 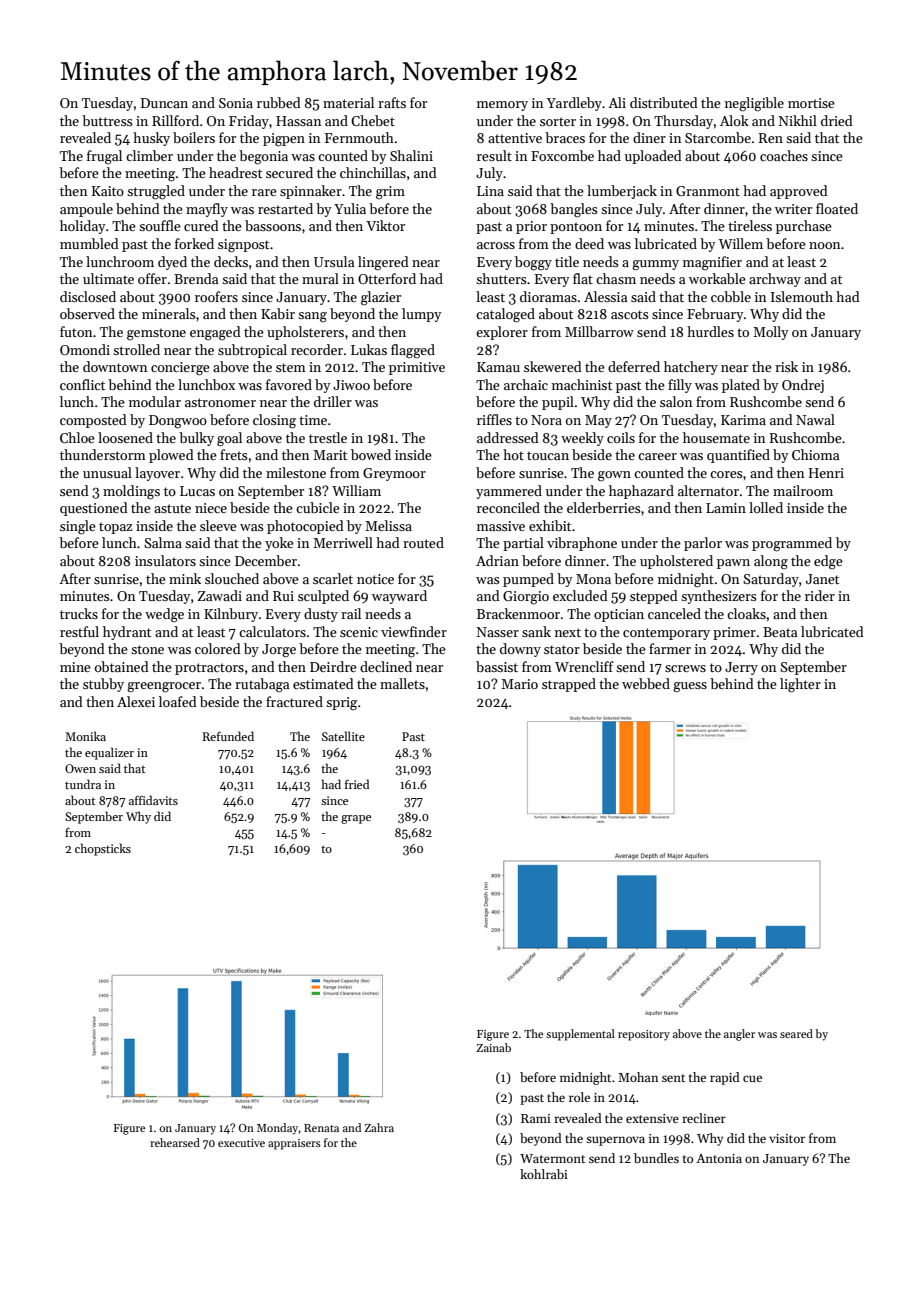 I want to click on chopsticks, so click(x=103, y=849).
